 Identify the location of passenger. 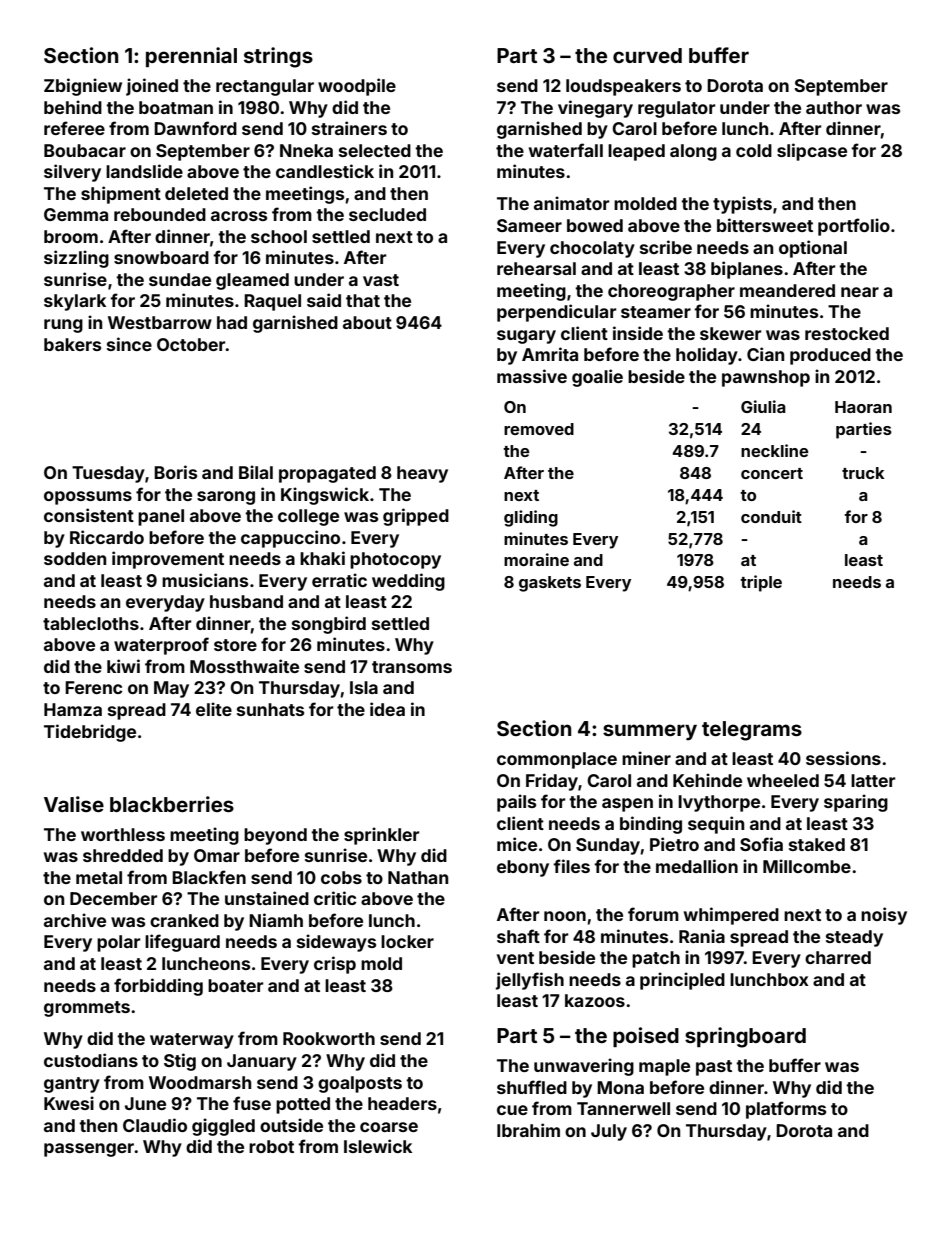
(89, 1150).
